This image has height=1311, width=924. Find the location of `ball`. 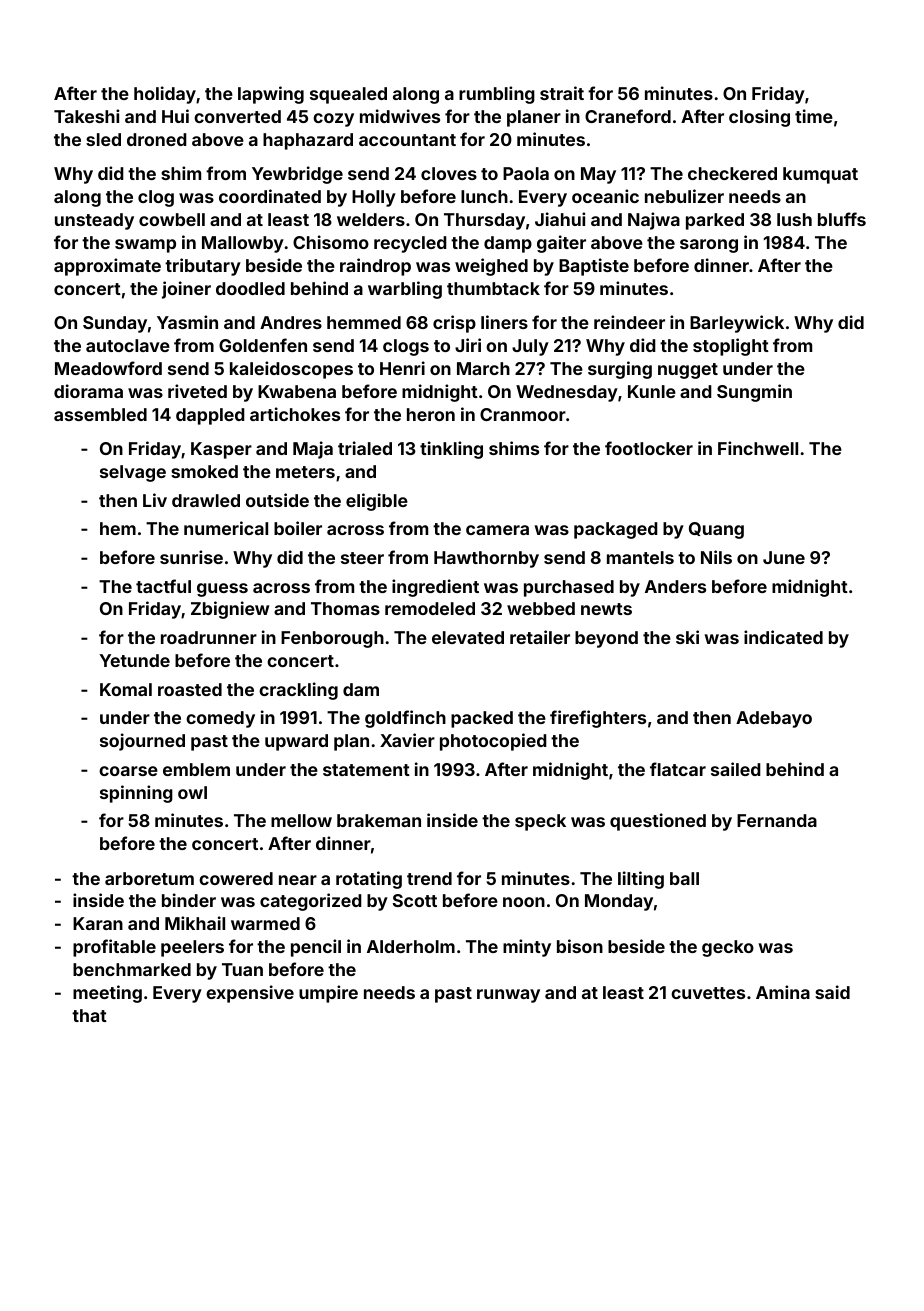

ball is located at coordinates (684, 878).
